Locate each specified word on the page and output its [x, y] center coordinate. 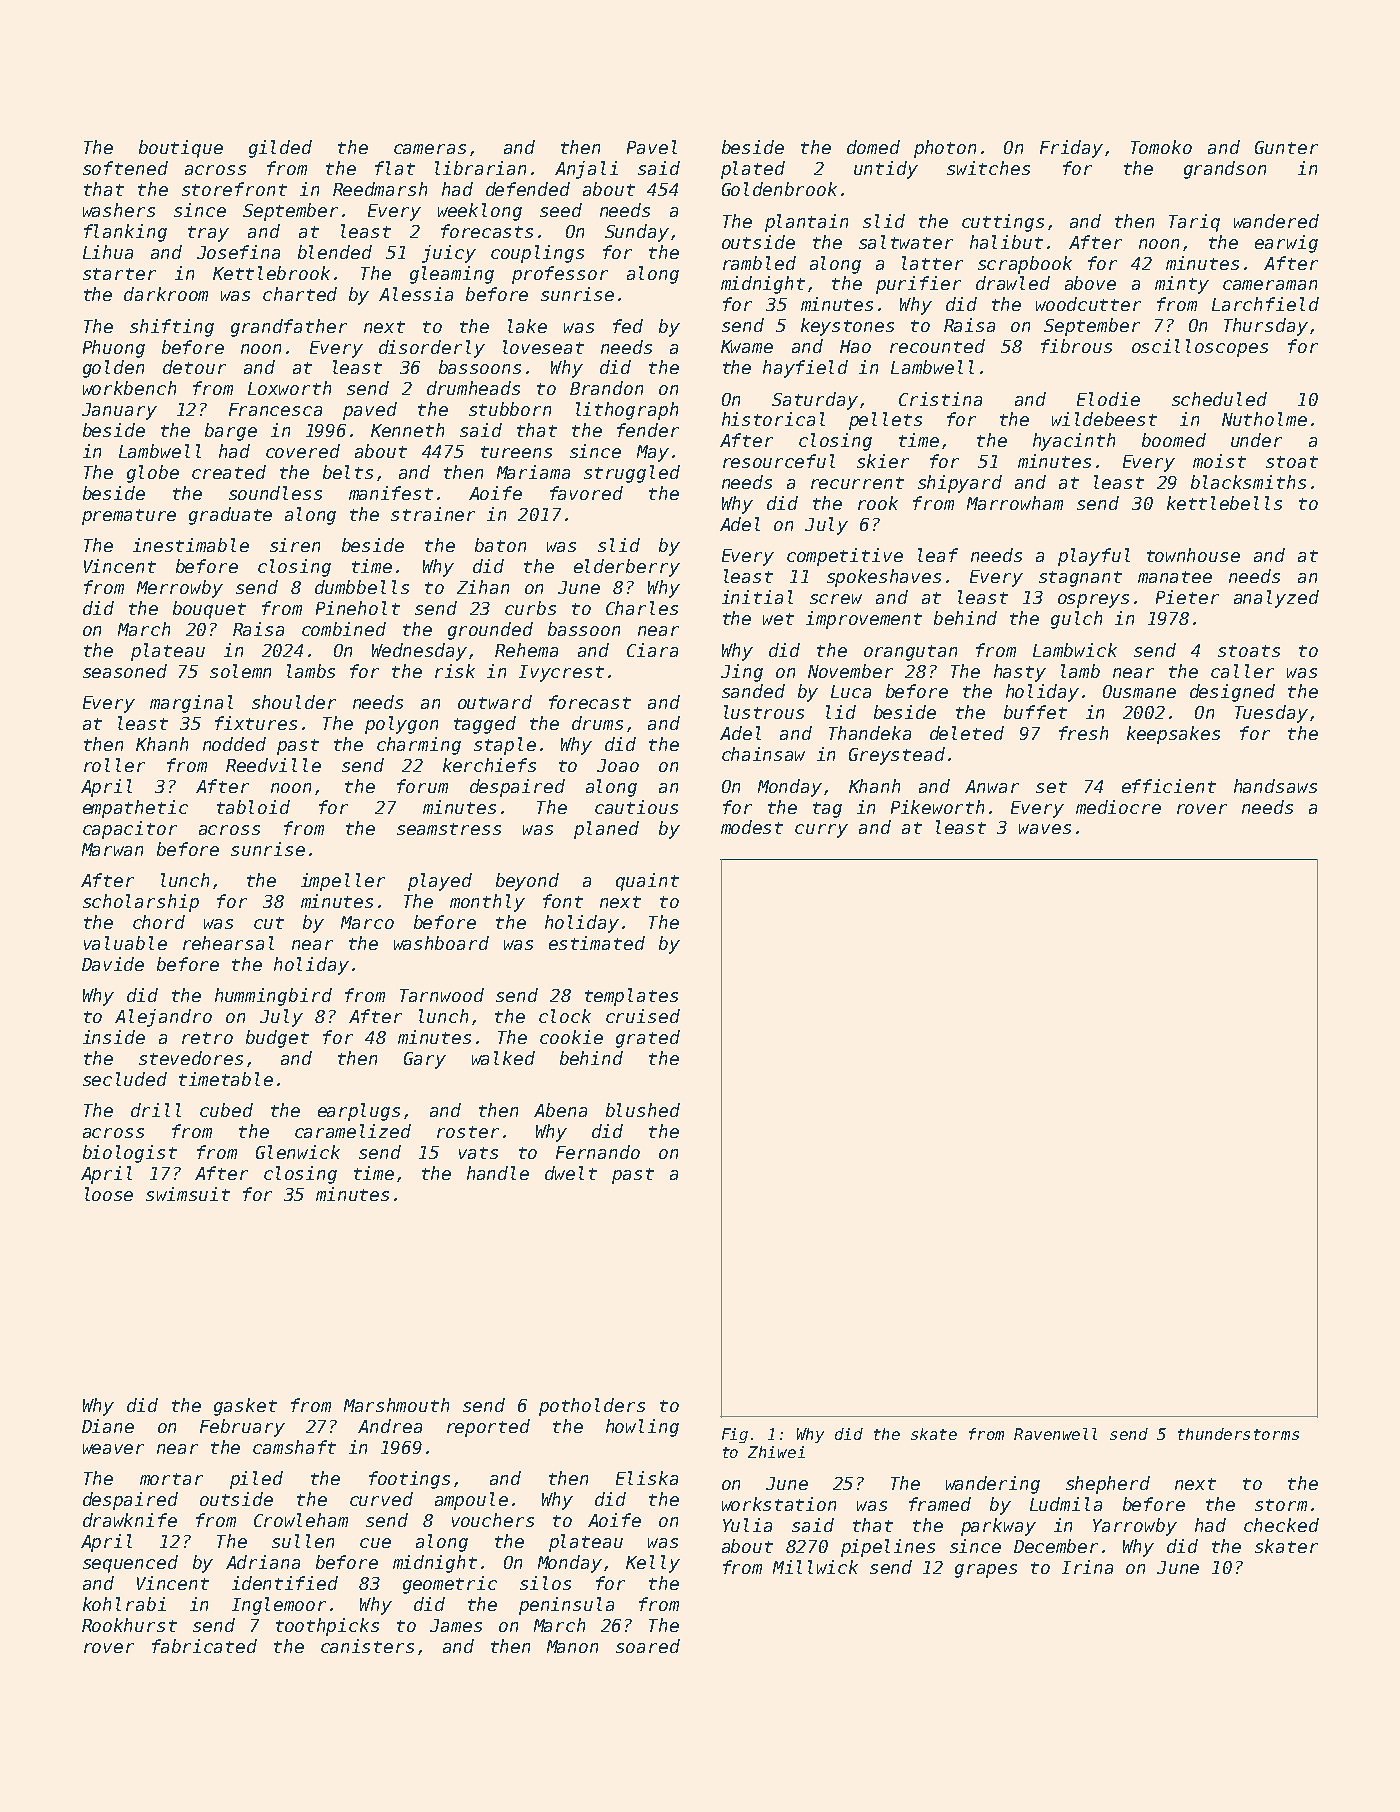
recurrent [857, 483]
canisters [367, 1646]
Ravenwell [1055, 1434]
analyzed [1276, 599]
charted [300, 294]
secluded [125, 1079]
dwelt [571, 1173]
